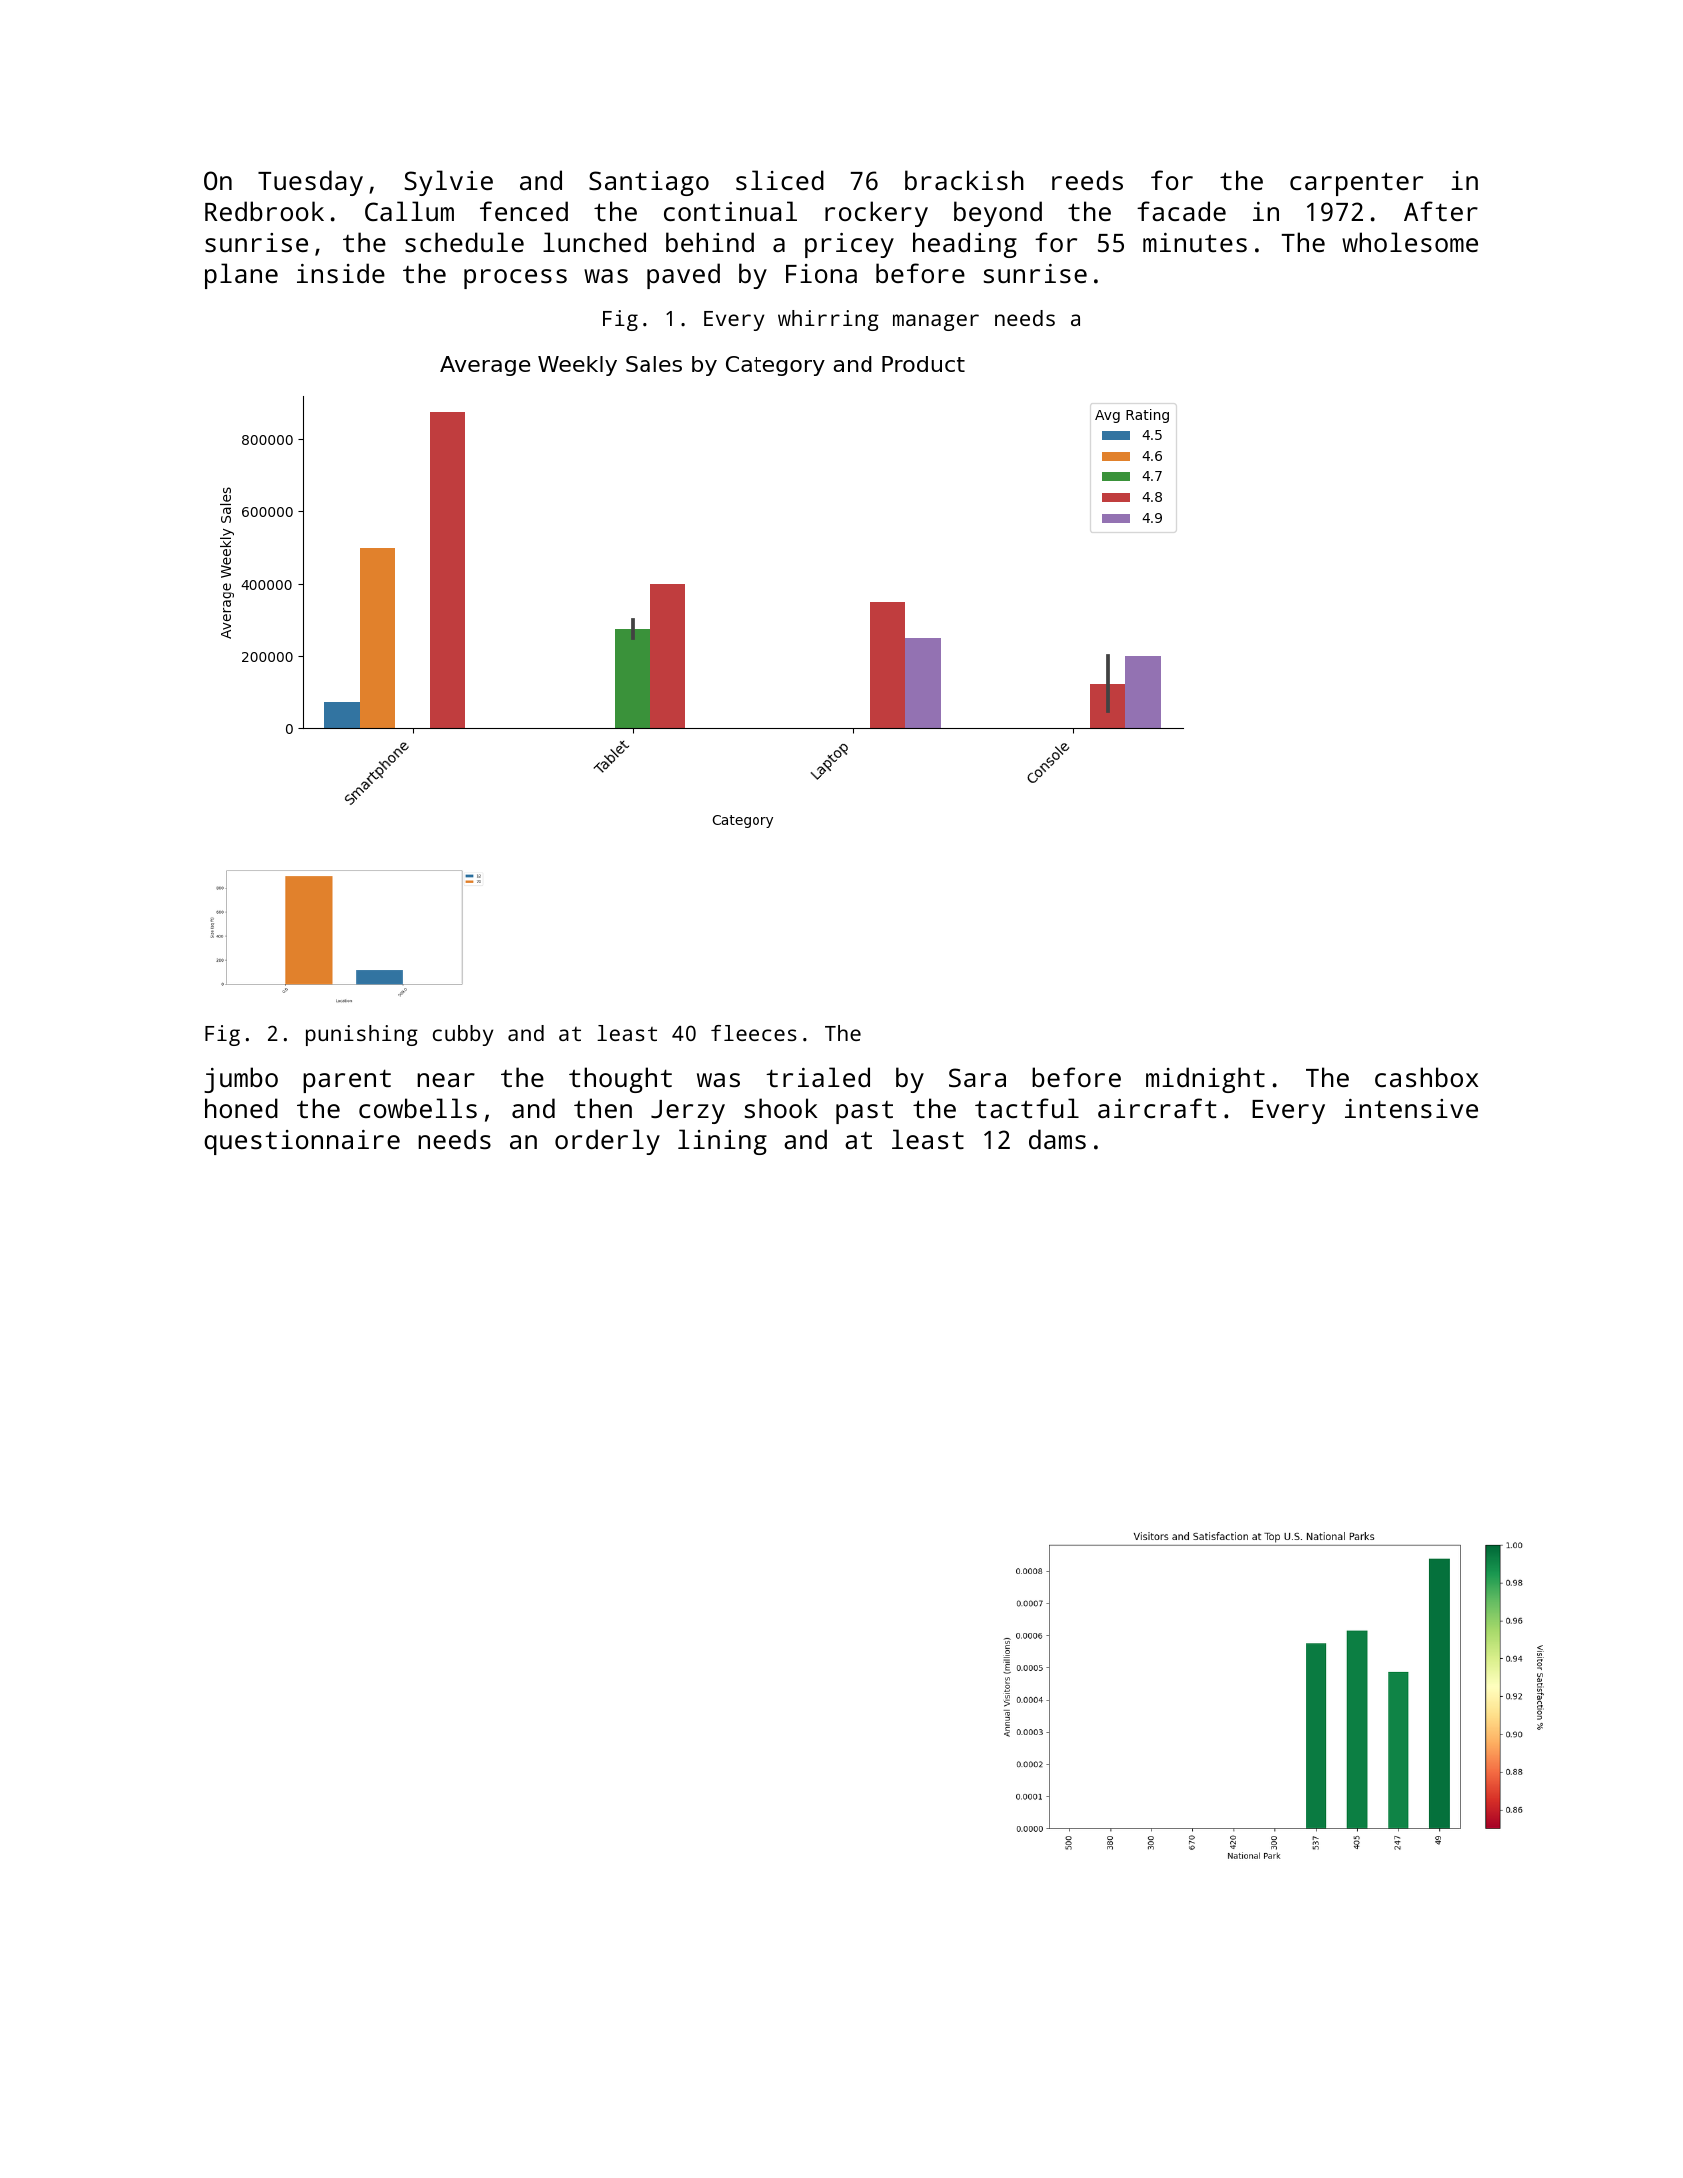  What do you see at coordinates (1410, 242) in the screenshot?
I see `wholesome` at bounding box center [1410, 242].
